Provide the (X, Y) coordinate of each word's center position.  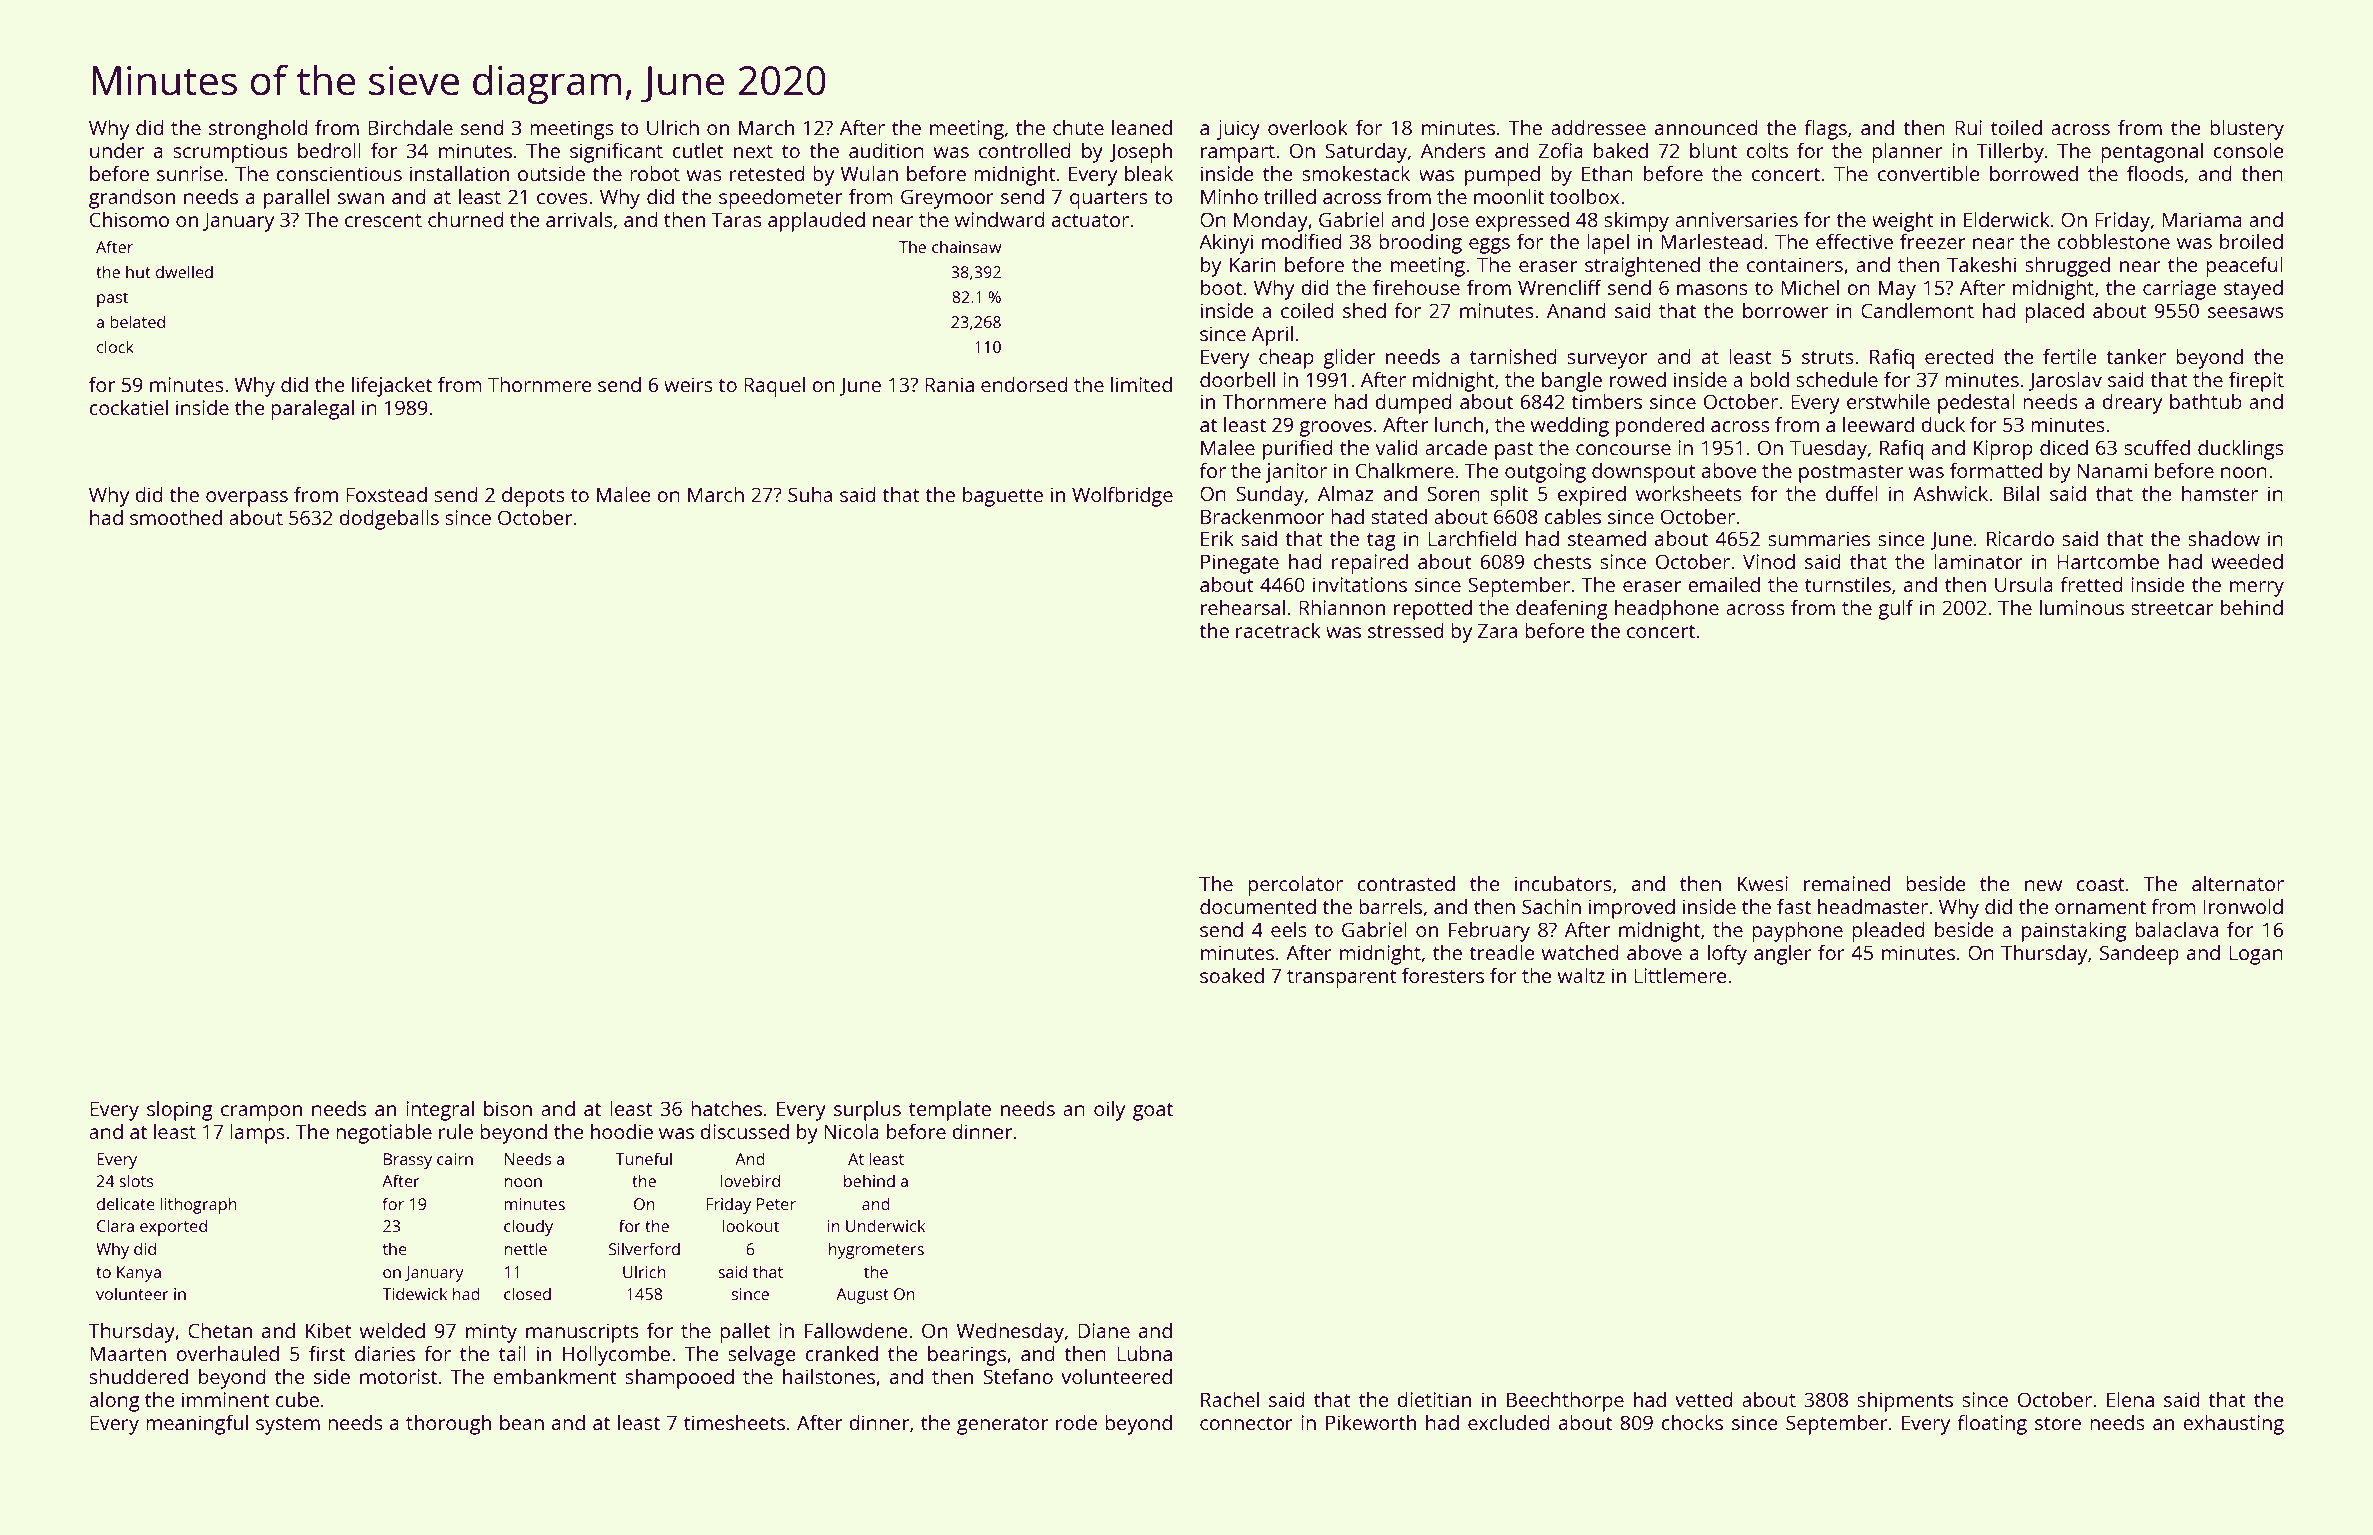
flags (1825, 130)
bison (508, 1108)
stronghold (258, 130)
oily (1109, 1111)
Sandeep (2139, 955)
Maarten (128, 1353)
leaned (1142, 127)
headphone (1667, 610)
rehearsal (1243, 607)
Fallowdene (856, 1330)
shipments (1905, 1402)
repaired (1370, 564)
